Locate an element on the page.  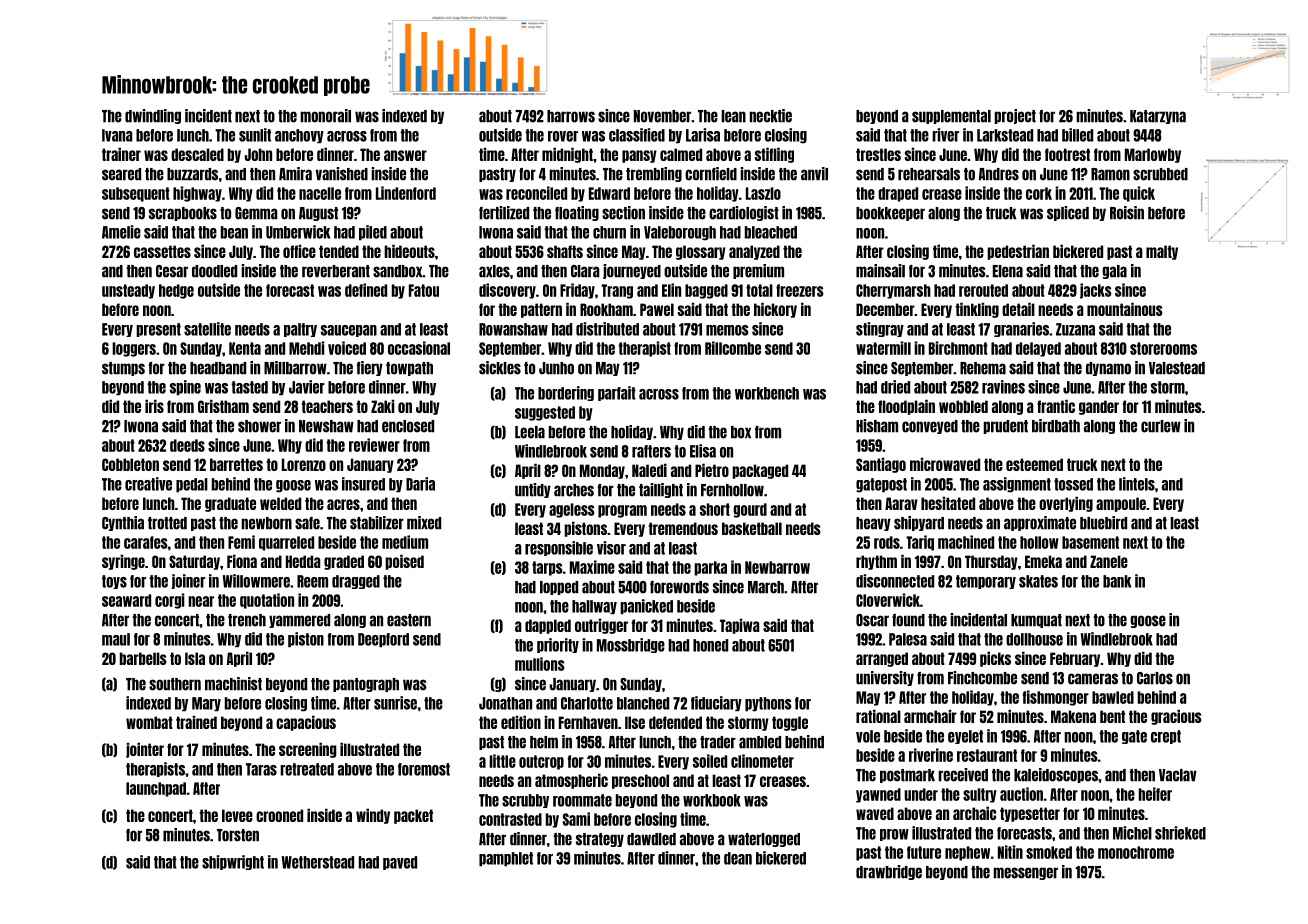
roommate is located at coordinates (582, 800).
